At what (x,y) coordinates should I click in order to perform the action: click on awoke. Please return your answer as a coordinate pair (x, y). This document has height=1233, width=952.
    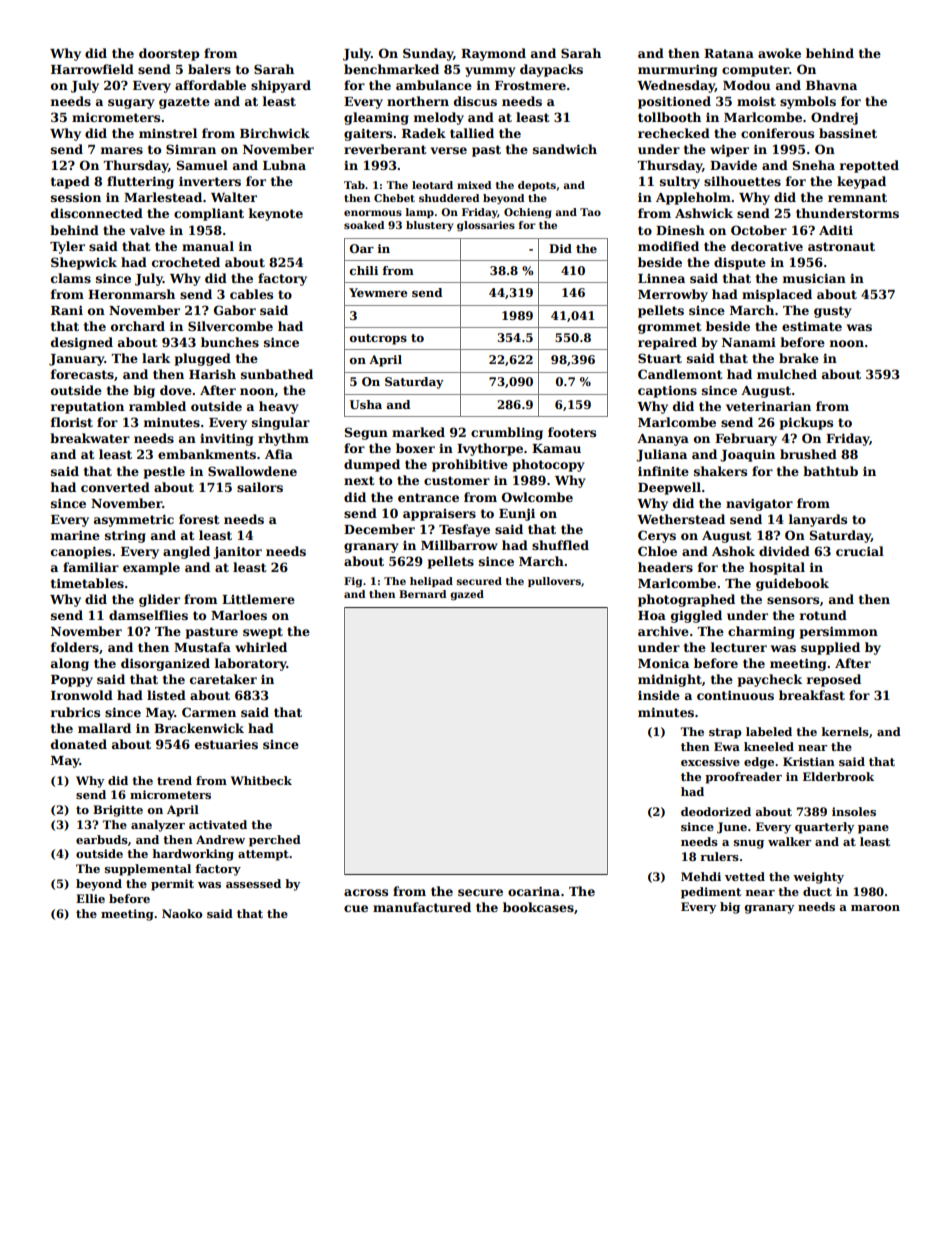
    Looking at the image, I should click on (779, 53).
